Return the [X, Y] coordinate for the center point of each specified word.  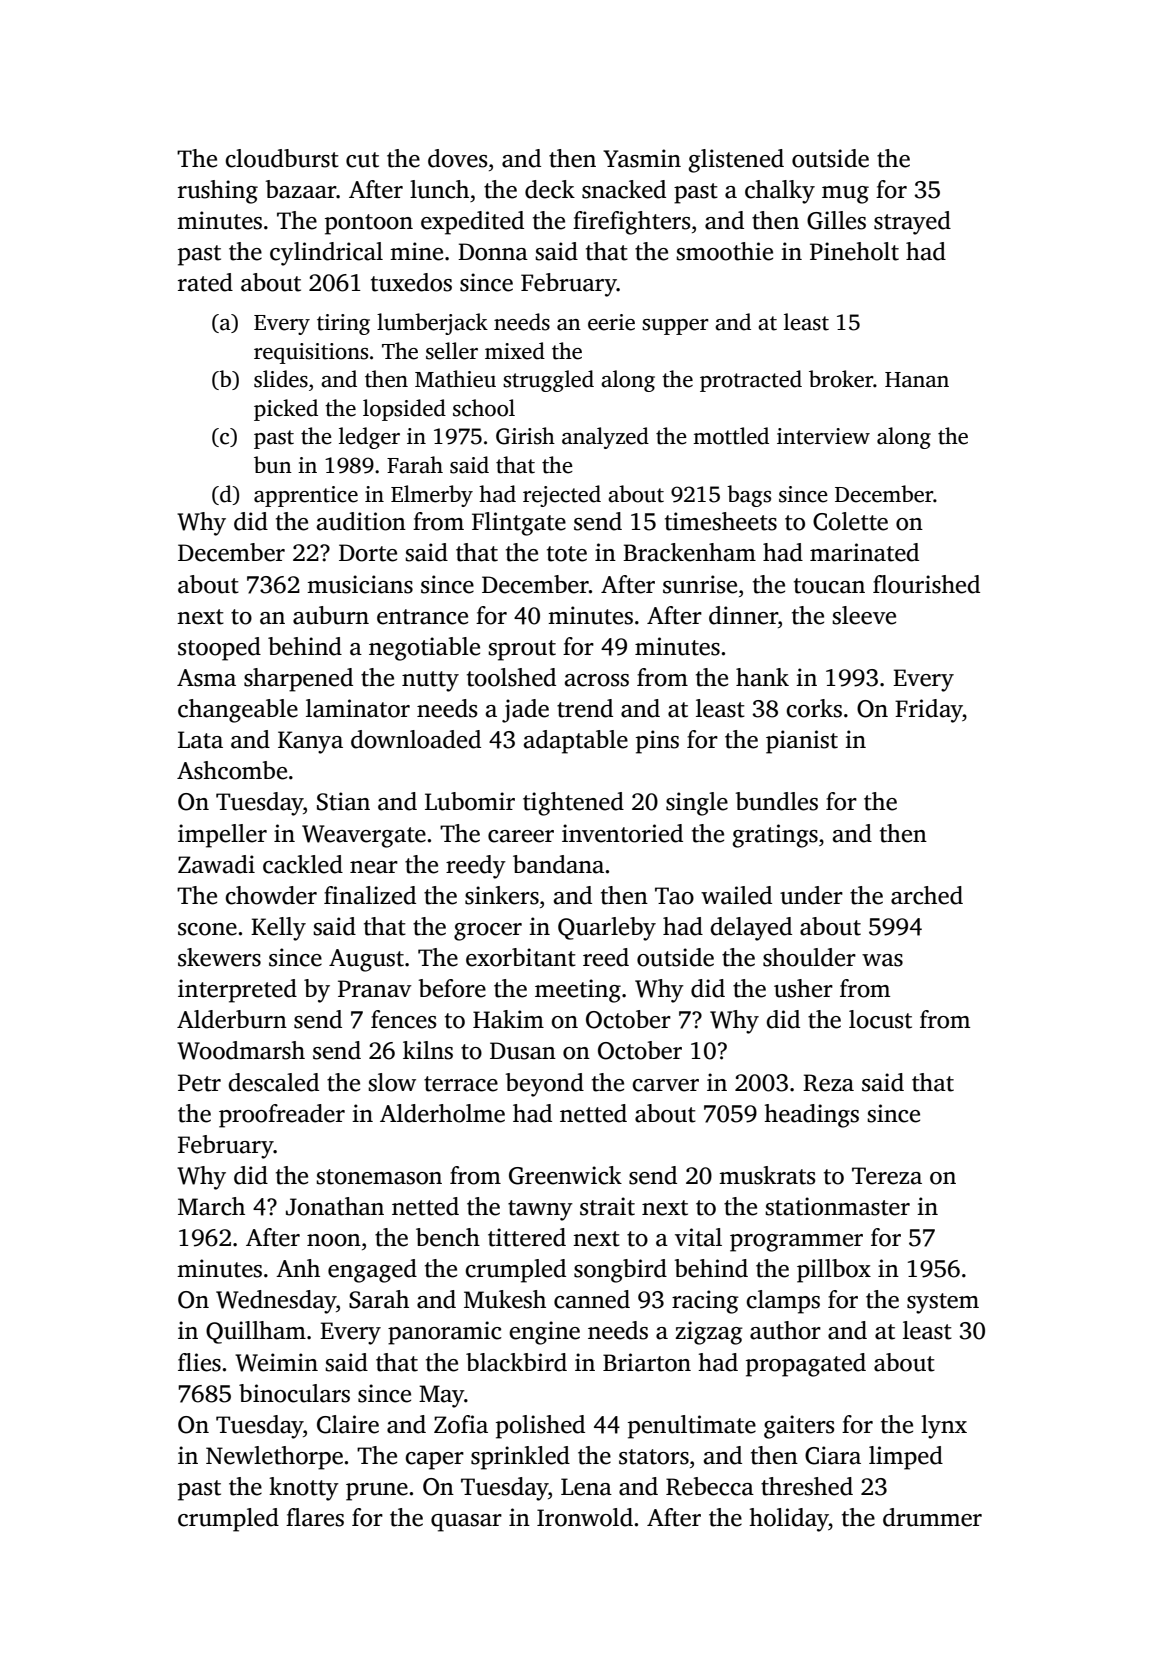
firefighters [632, 223]
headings [811, 1116]
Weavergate [364, 836]
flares [315, 1517]
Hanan [917, 380]
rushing [218, 192]
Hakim [508, 1019]
